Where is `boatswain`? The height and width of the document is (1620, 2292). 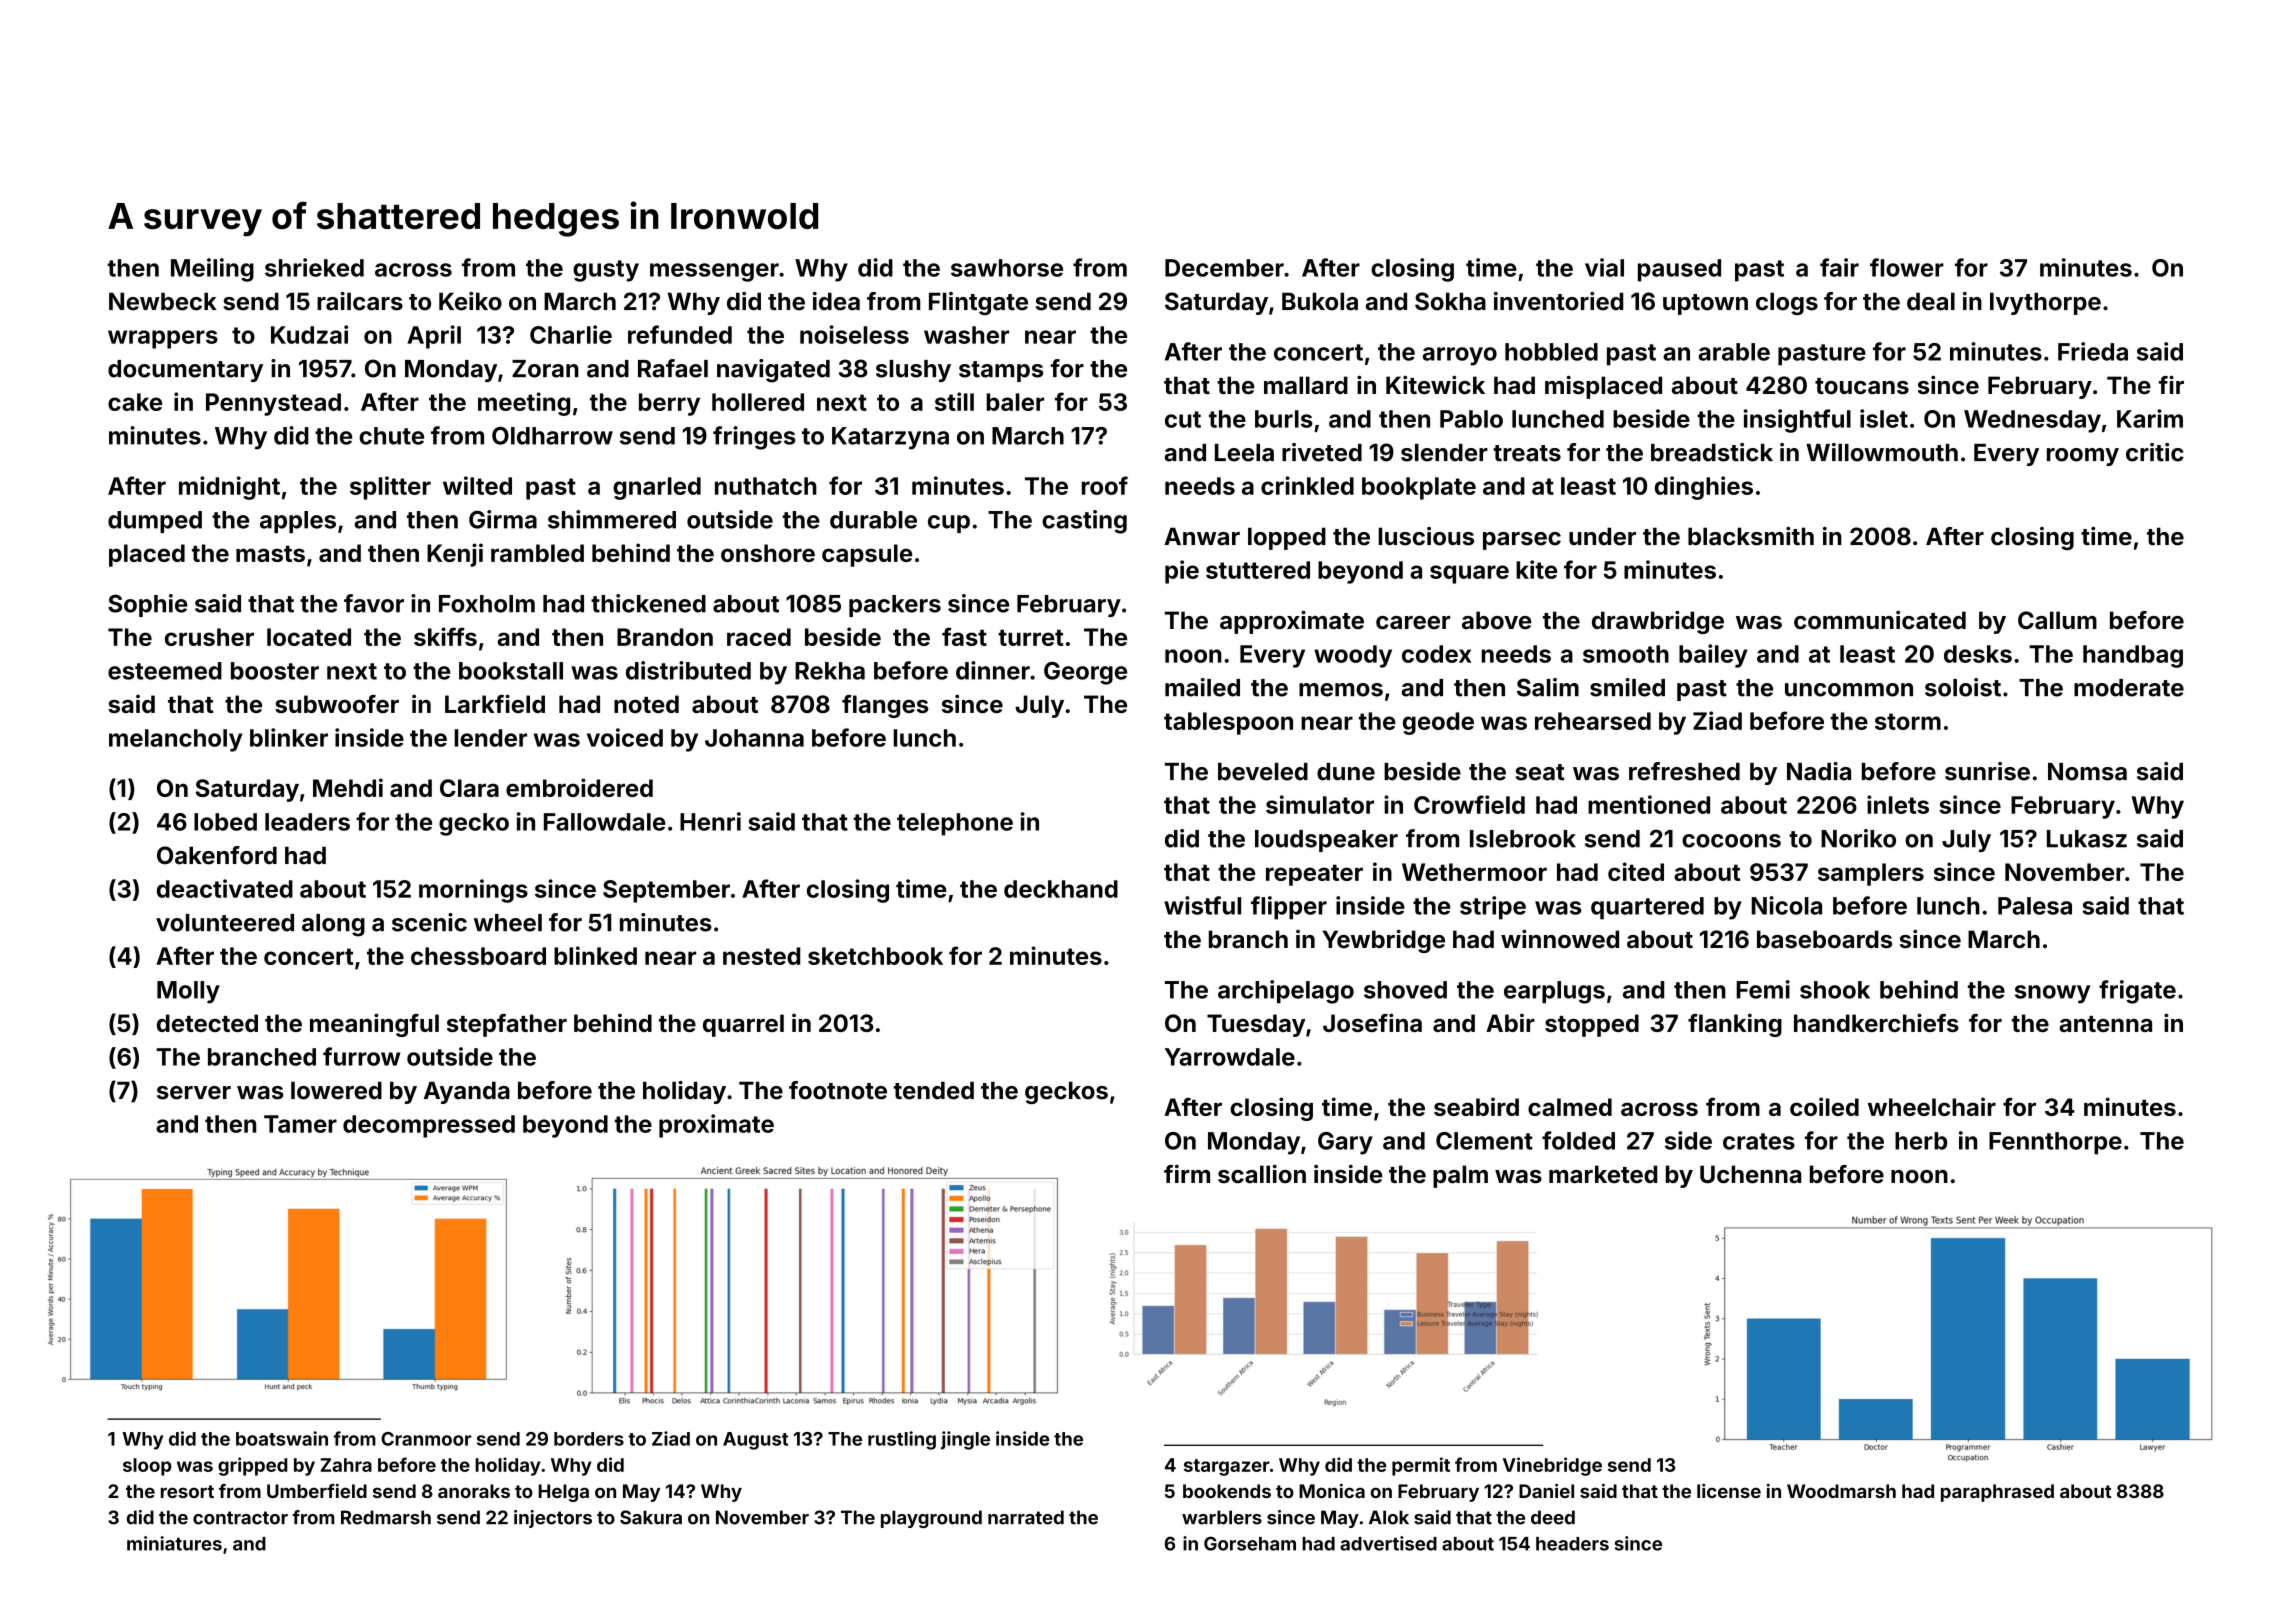 boatswain is located at coordinates (282, 1438).
